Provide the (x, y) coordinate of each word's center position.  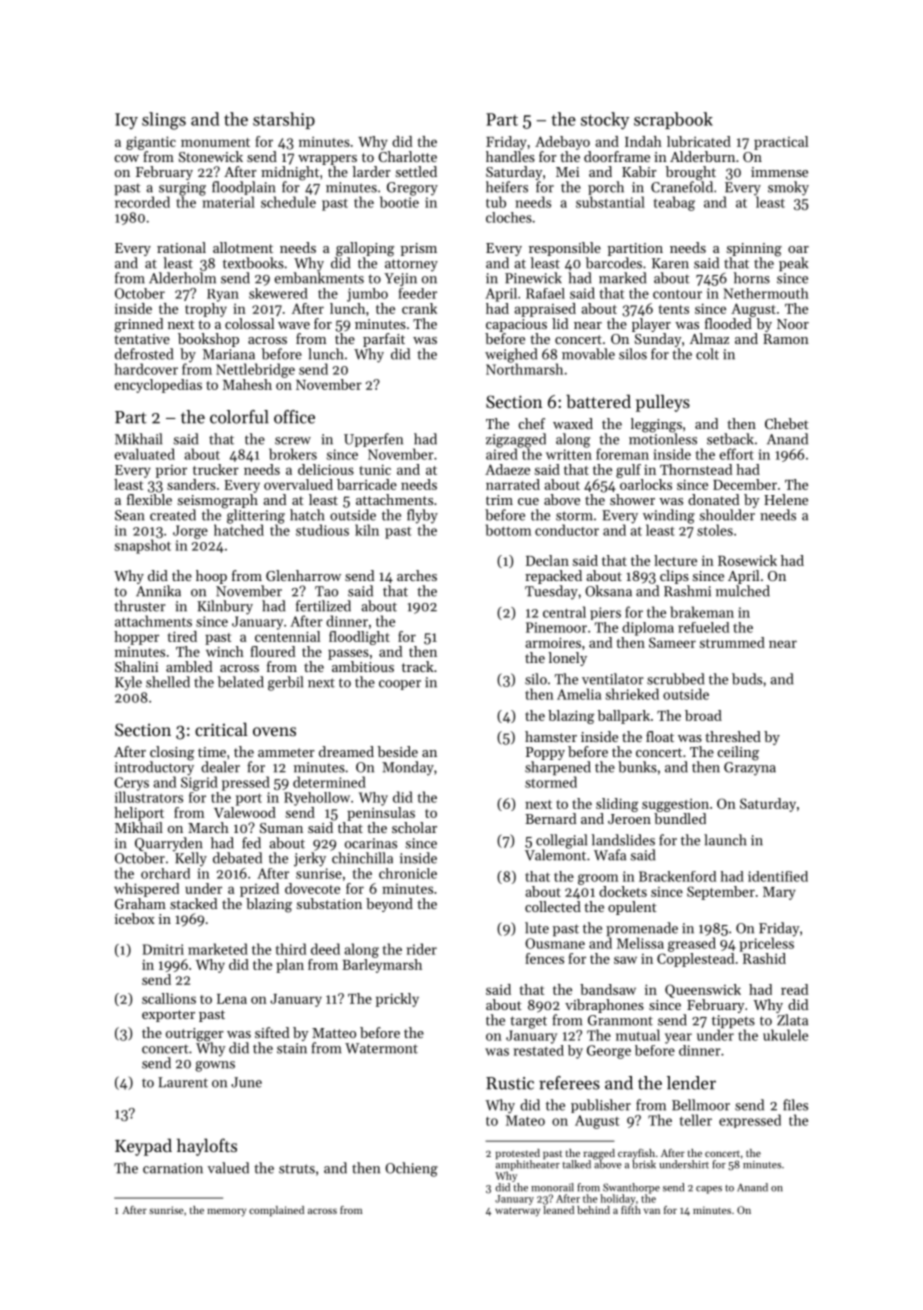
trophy (206, 310)
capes (709, 1190)
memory (226, 1212)
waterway (517, 1212)
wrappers (327, 160)
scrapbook (673, 120)
